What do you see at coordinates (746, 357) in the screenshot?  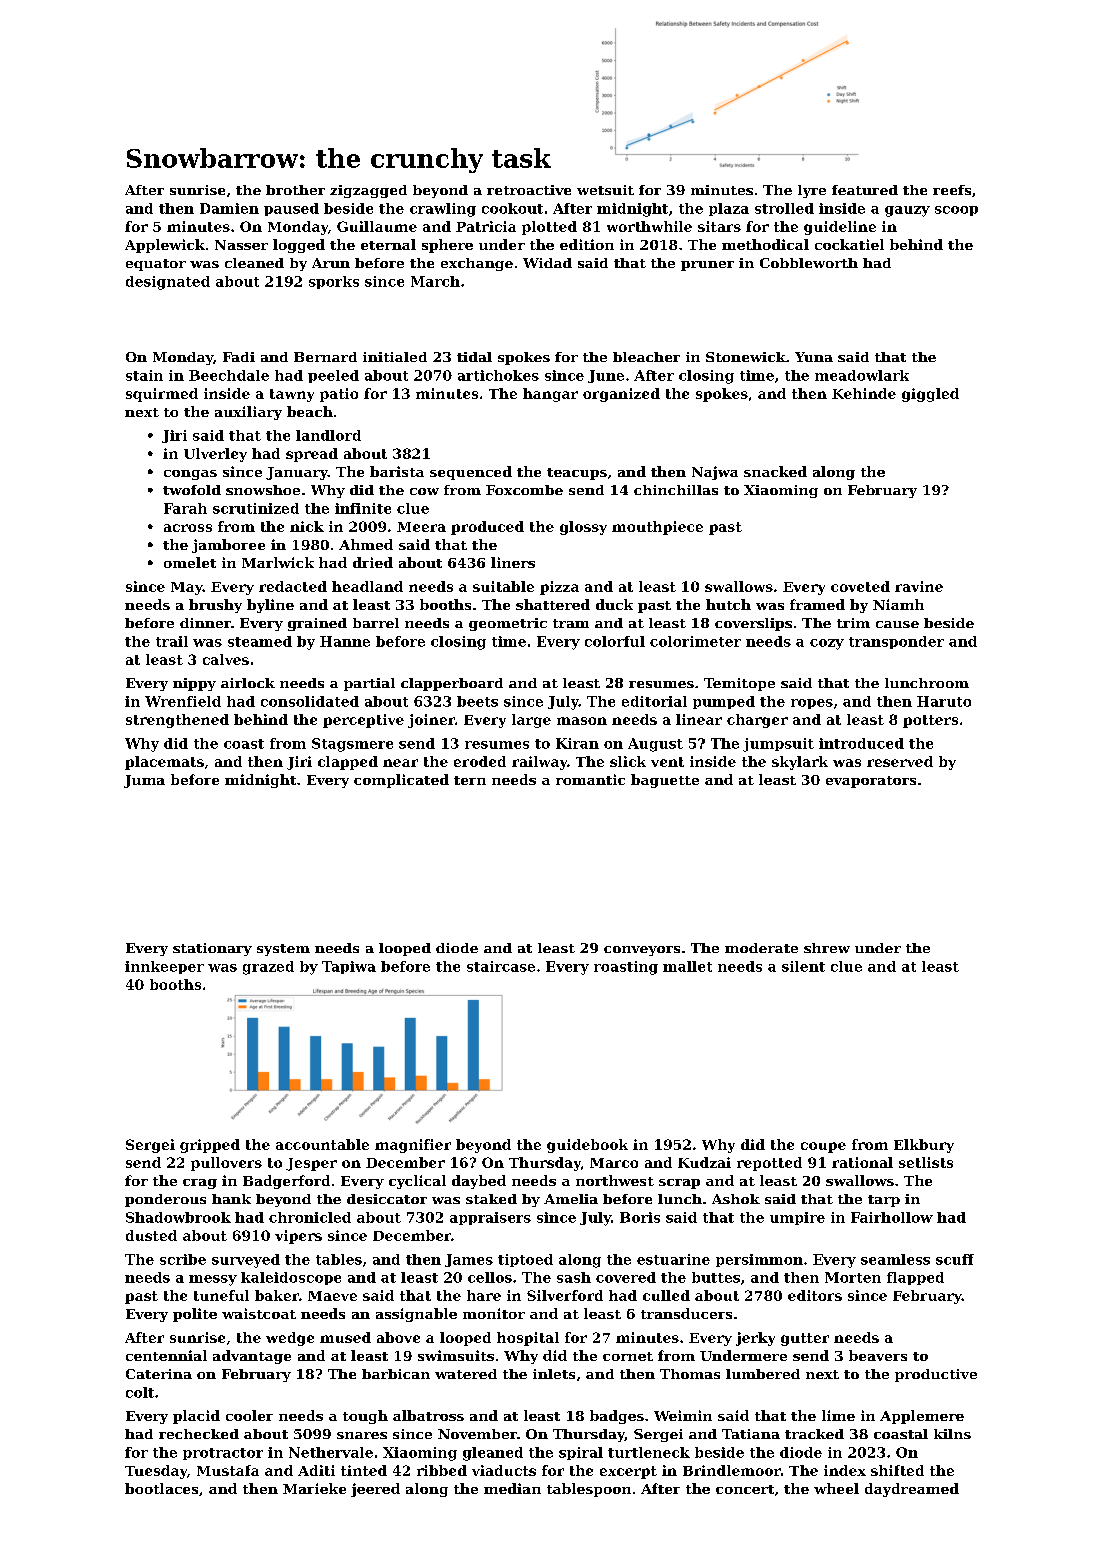 I see `Stonewick` at bounding box center [746, 357].
